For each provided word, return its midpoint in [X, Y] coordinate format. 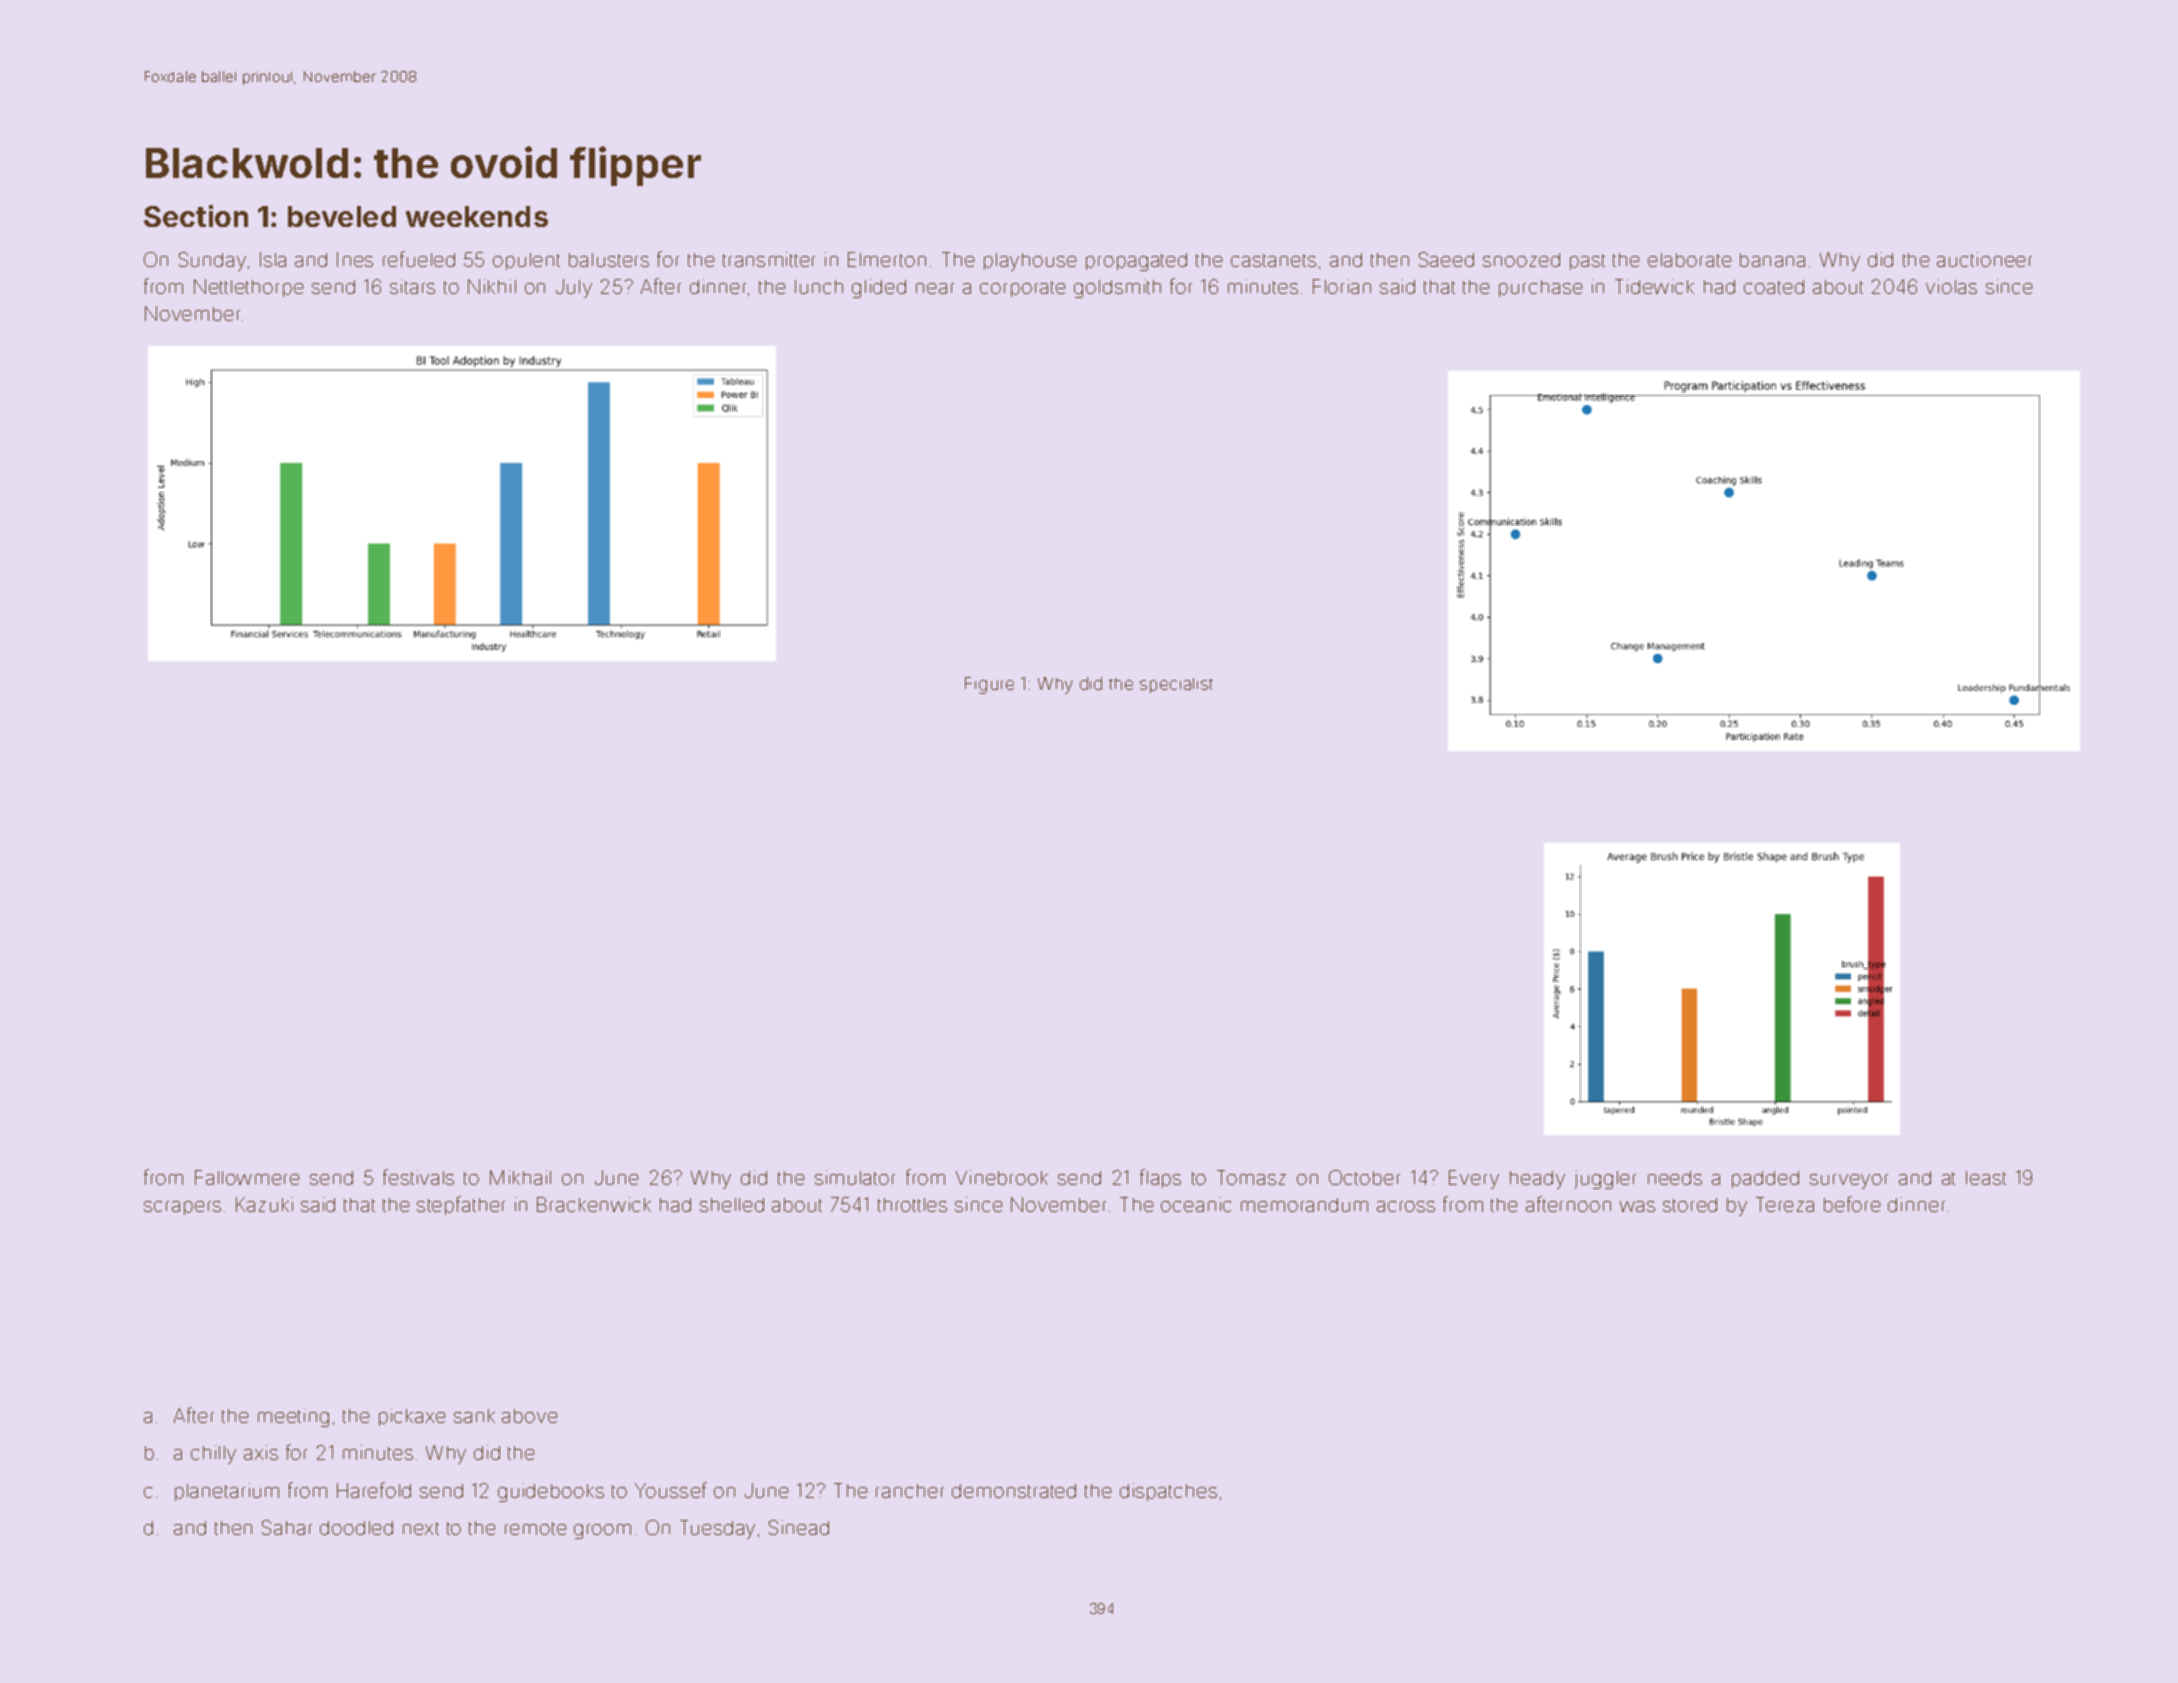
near [935, 288]
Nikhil [492, 286]
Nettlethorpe [249, 288]
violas [1951, 286]
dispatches [1168, 1492]
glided [879, 288]
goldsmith [1117, 288]
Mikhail [520, 1177]
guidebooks [551, 1492]
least [1986, 1178]
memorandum [1304, 1205]
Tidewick [1654, 286]
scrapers [182, 1208]
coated [1774, 287]
